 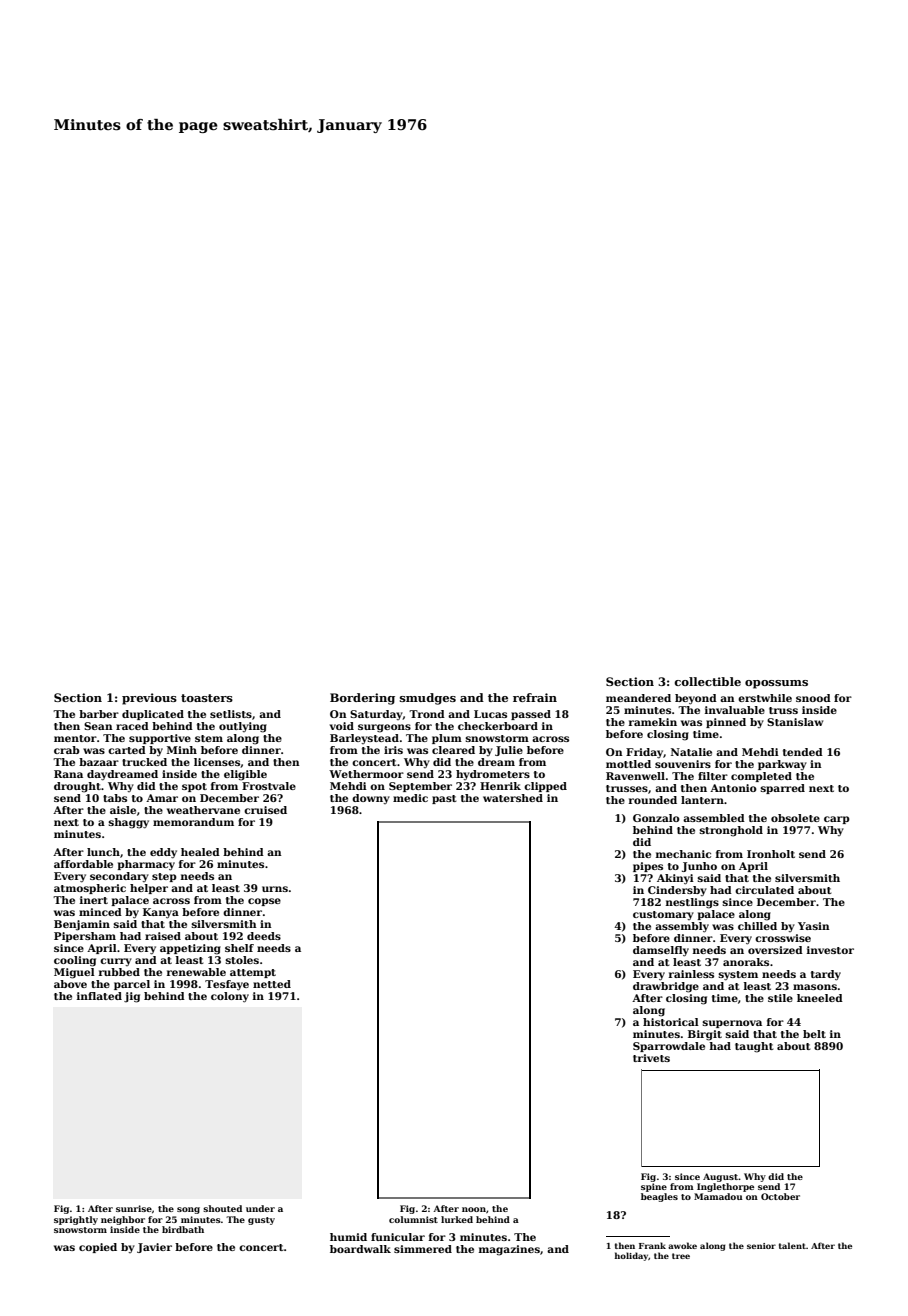 What do you see at coordinates (669, 1047) in the image?
I see `Sparrowdale` at bounding box center [669, 1047].
